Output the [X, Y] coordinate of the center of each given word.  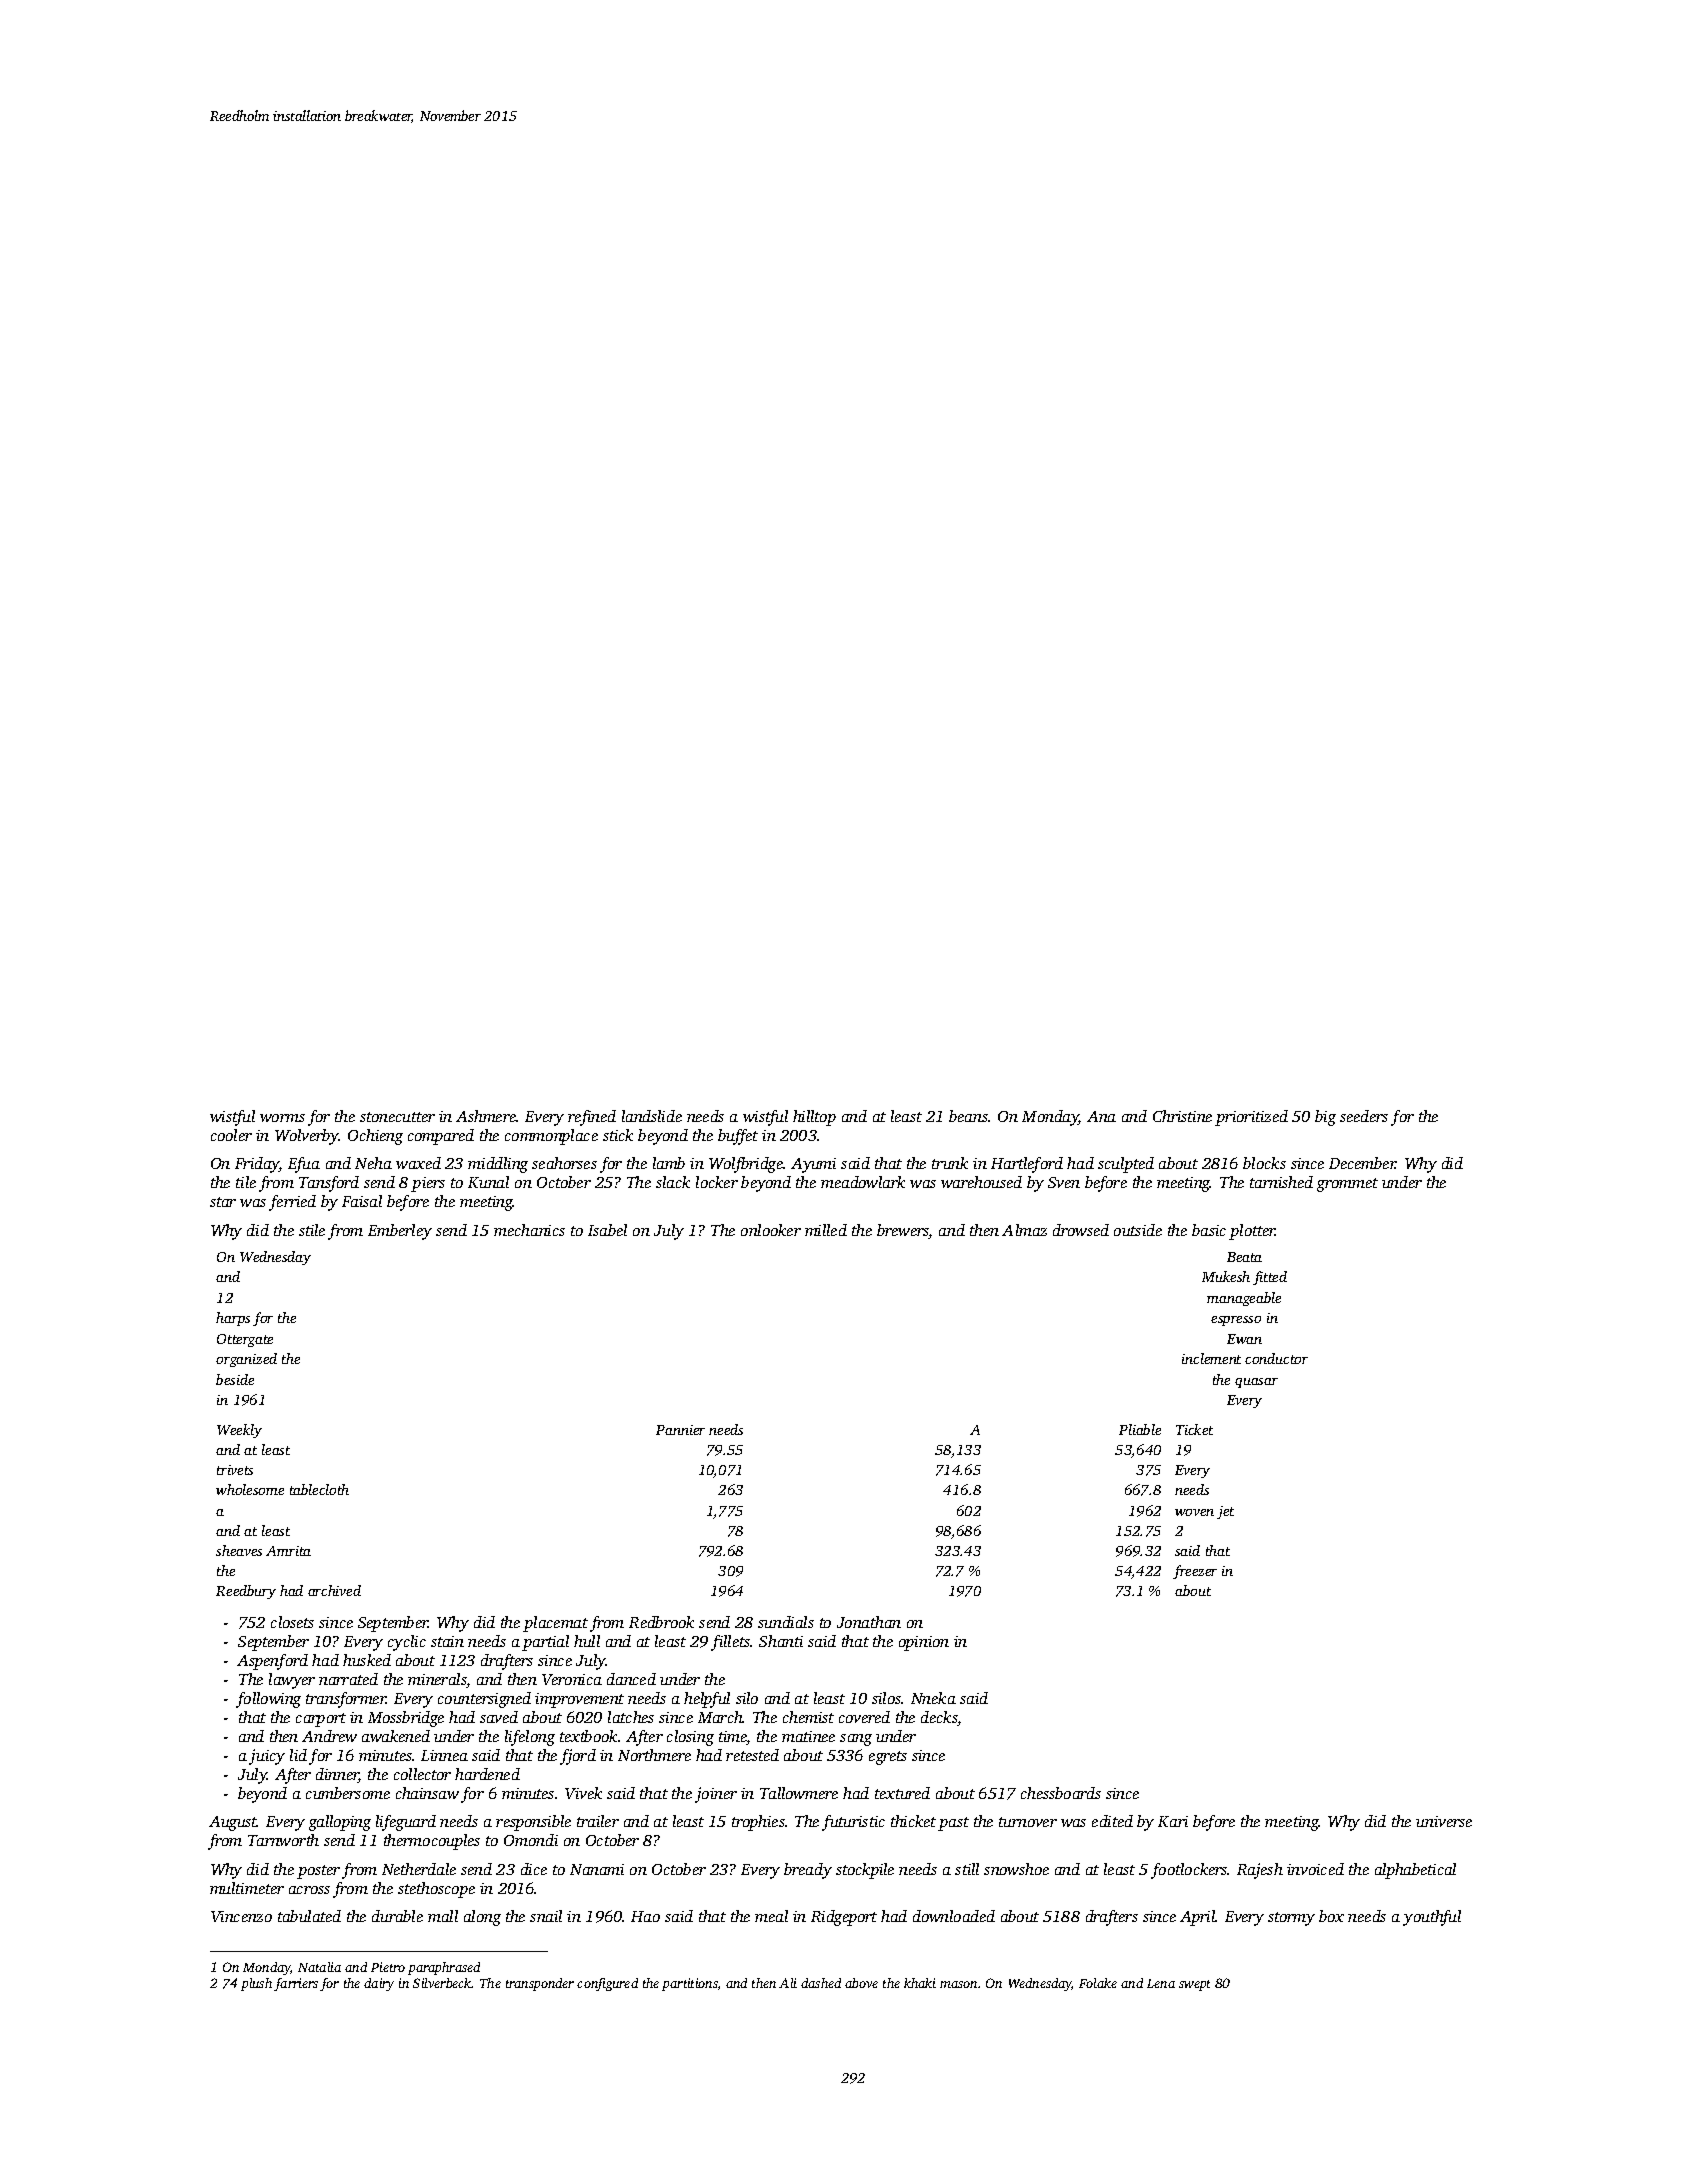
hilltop [814, 1118]
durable [397, 1916]
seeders [1364, 1116]
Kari [1173, 1821]
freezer [1195, 1572]
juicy [267, 1757]
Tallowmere [799, 1793]
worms [282, 1118]
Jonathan [869, 1622]
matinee [808, 1736]
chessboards [1061, 1793]
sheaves [239, 1550]
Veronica [572, 1679]
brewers [903, 1231]
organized [246, 1360]
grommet [1347, 1185]
